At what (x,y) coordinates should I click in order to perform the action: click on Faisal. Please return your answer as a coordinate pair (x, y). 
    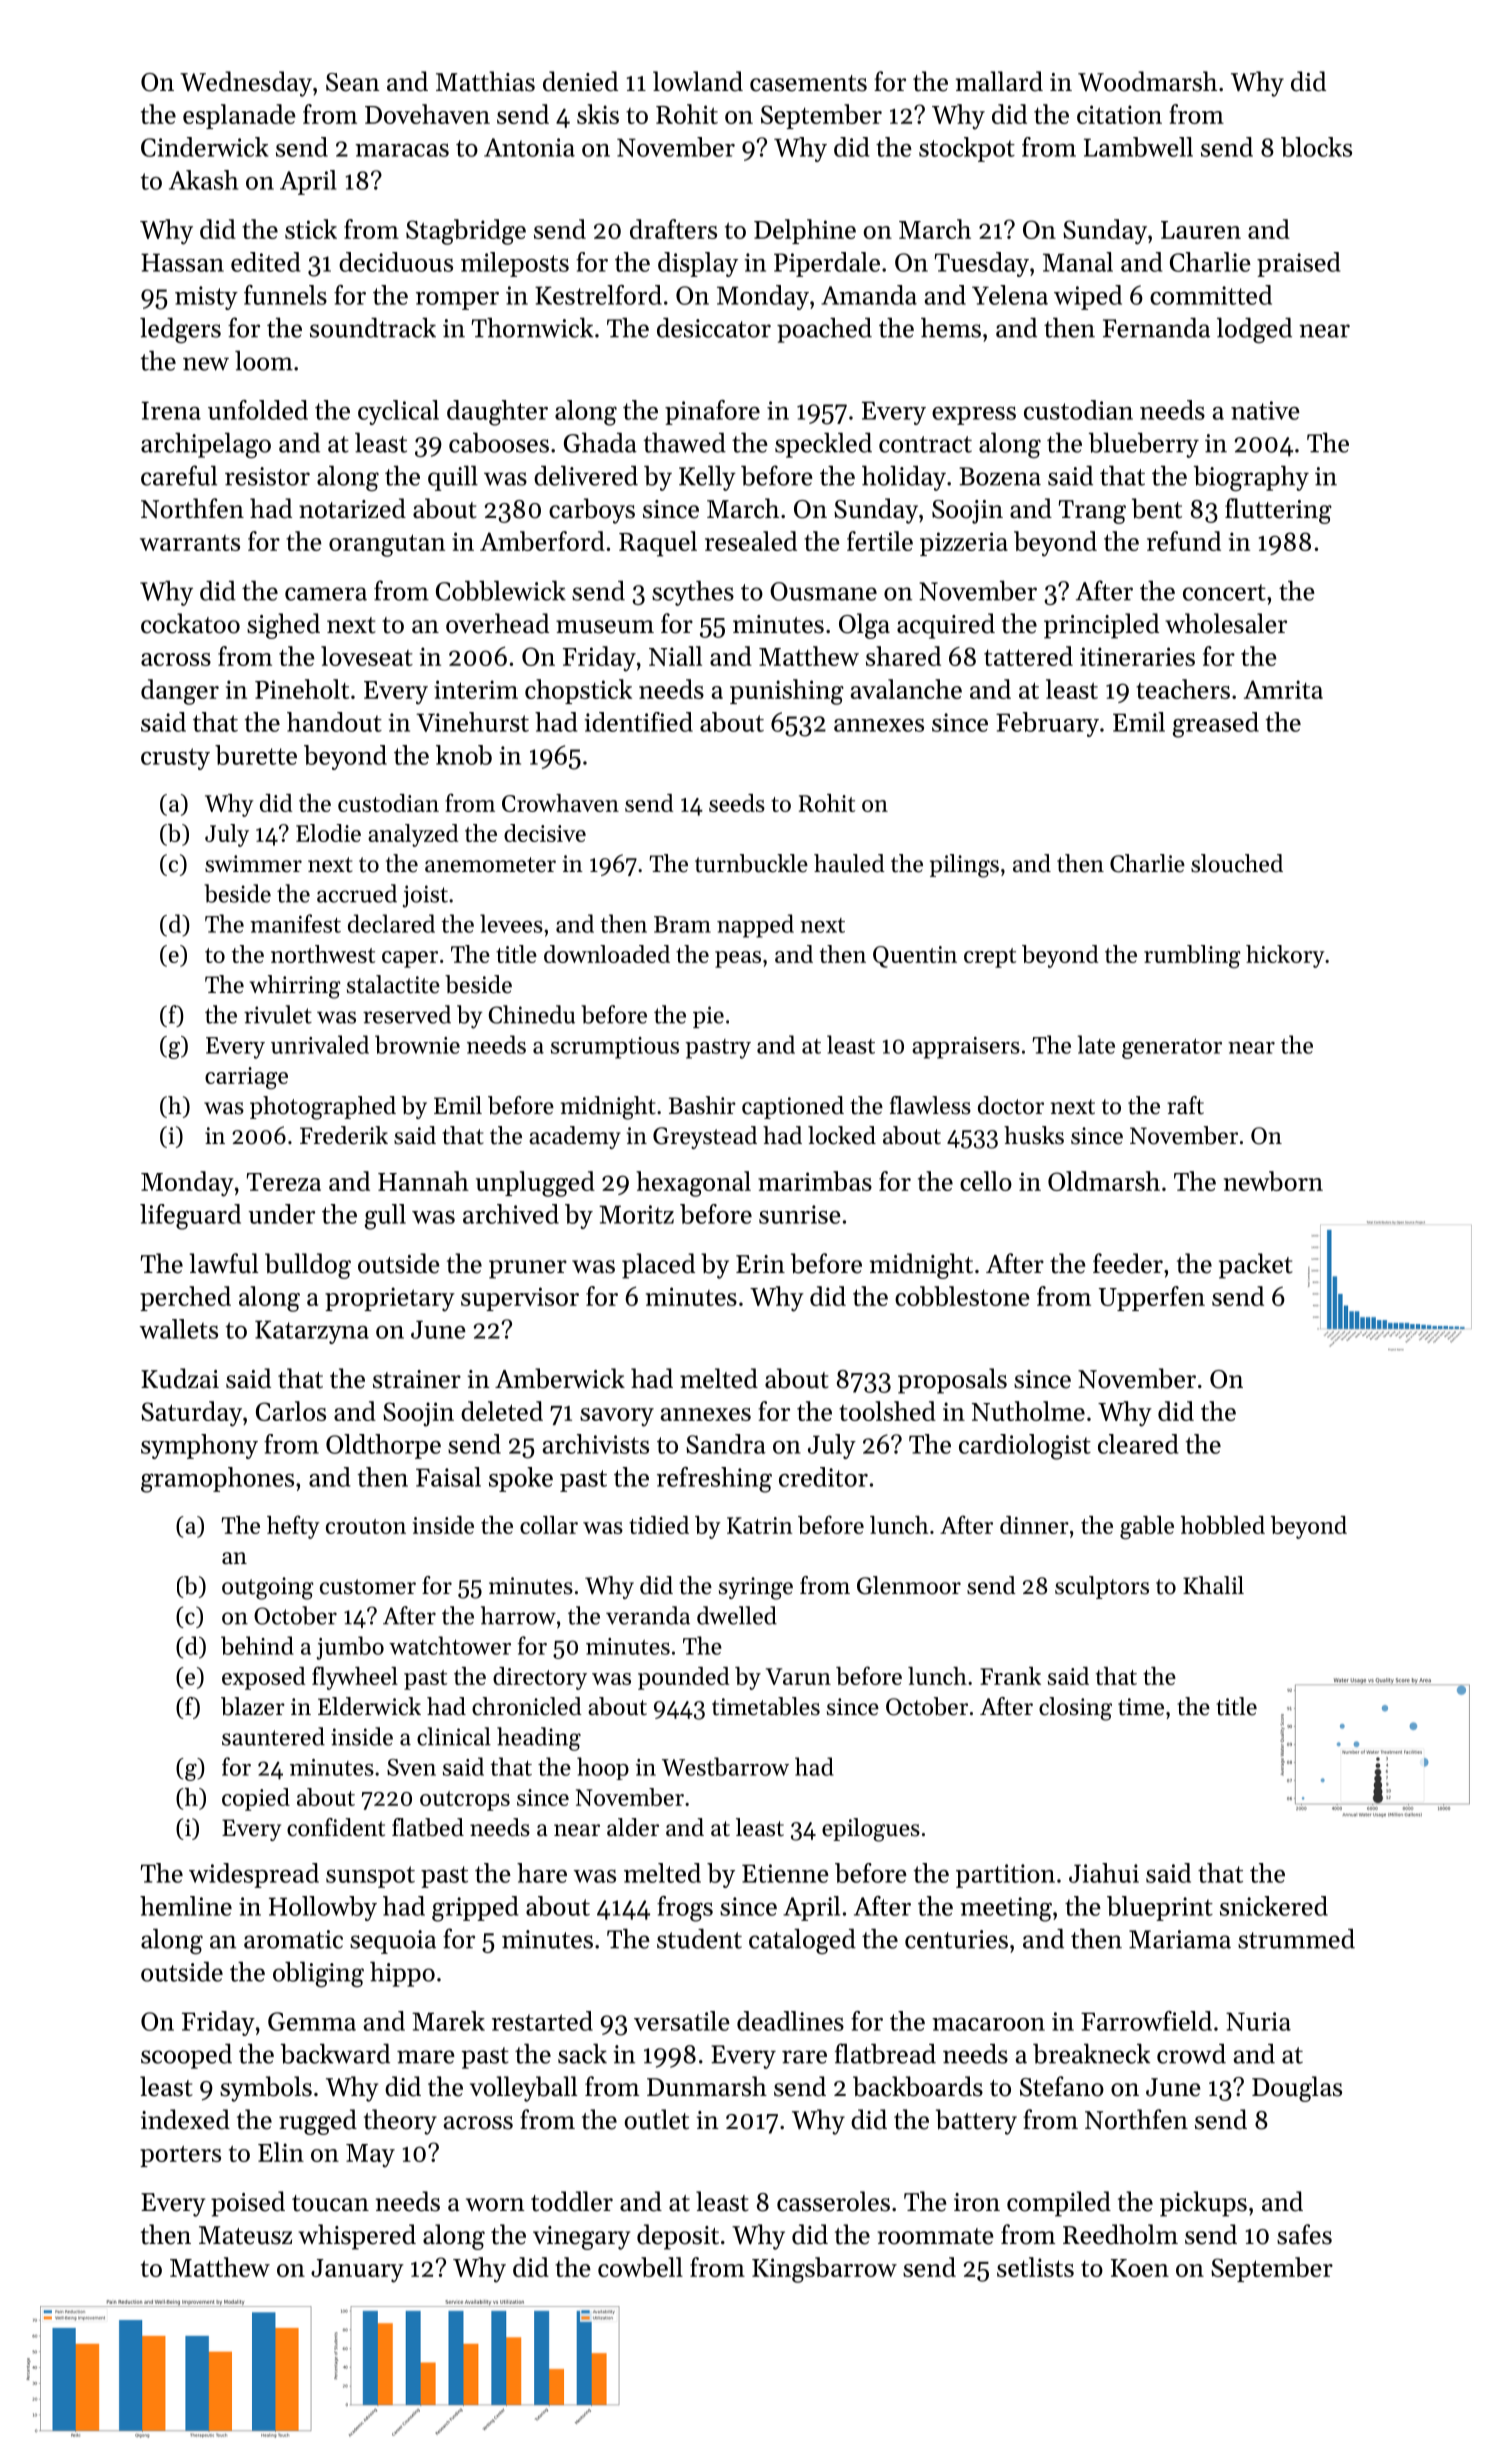
    Looking at the image, I should click on (448, 1477).
